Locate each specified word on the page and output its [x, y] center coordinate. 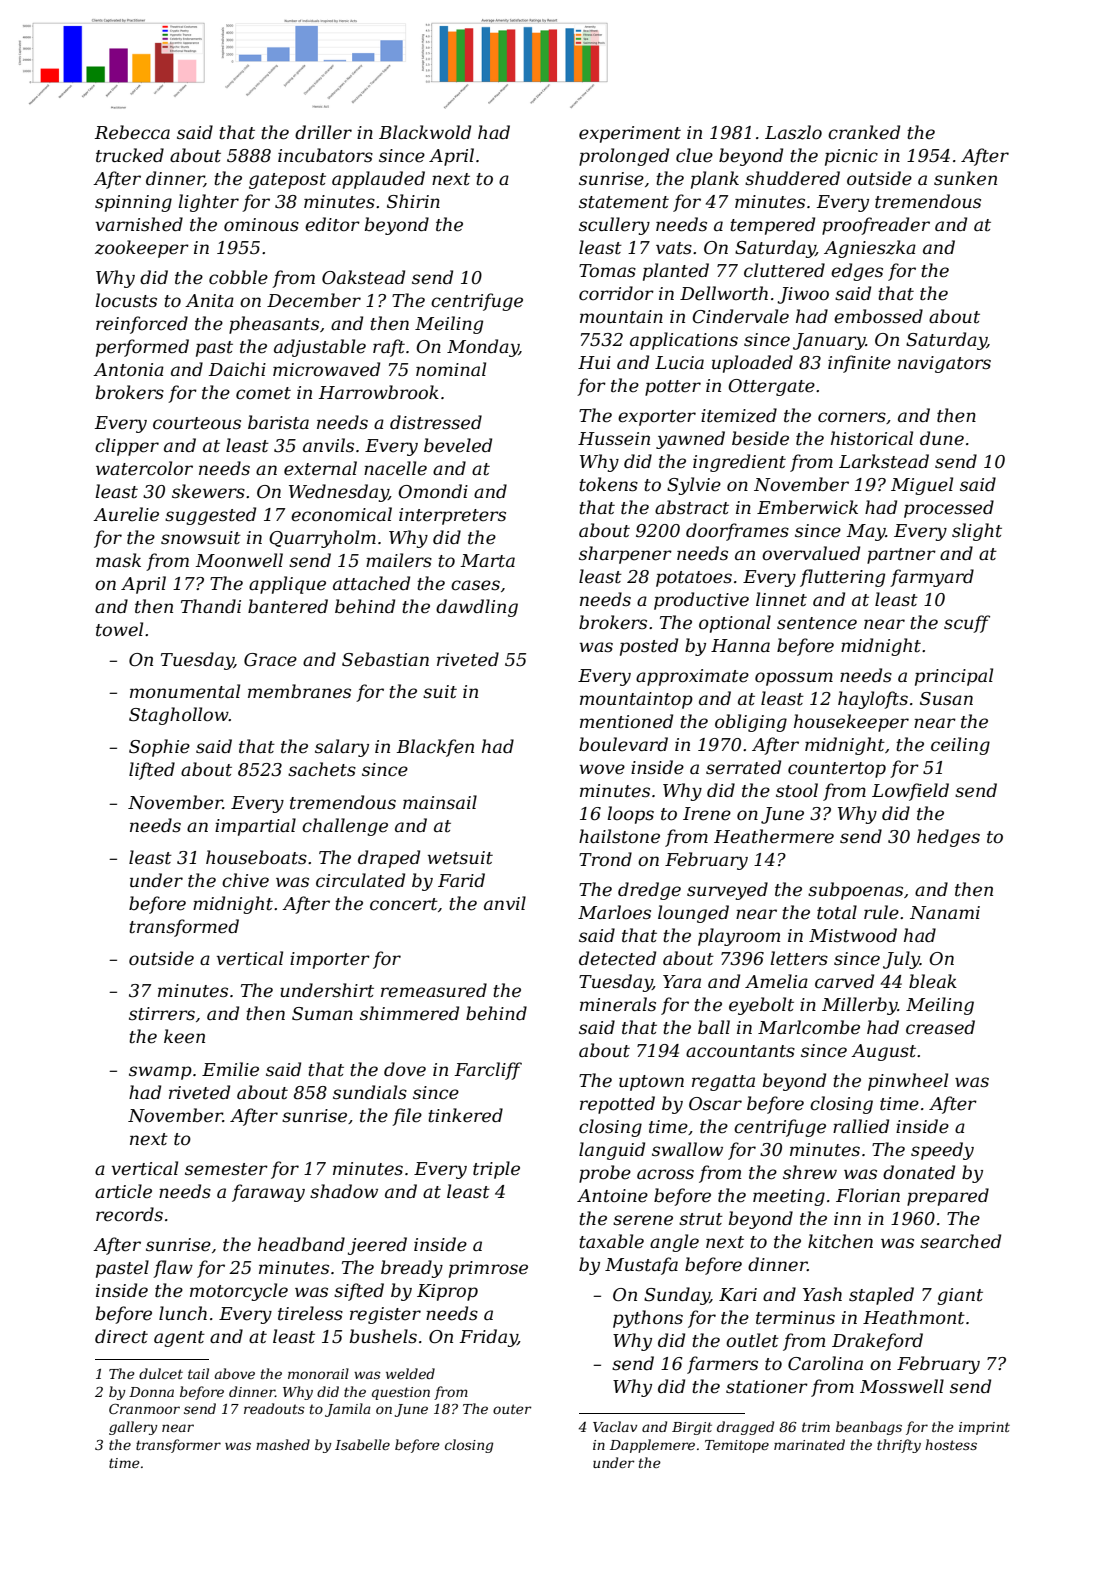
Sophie [159, 748]
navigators [944, 364]
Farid [461, 880]
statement [624, 202]
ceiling [960, 746]
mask [118, 560]
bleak [933, 981]
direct [121, 1336]
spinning [133, 203]
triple [496, 1170]
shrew [810, 1172]
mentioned [626, 721]
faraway [268, 1193]
